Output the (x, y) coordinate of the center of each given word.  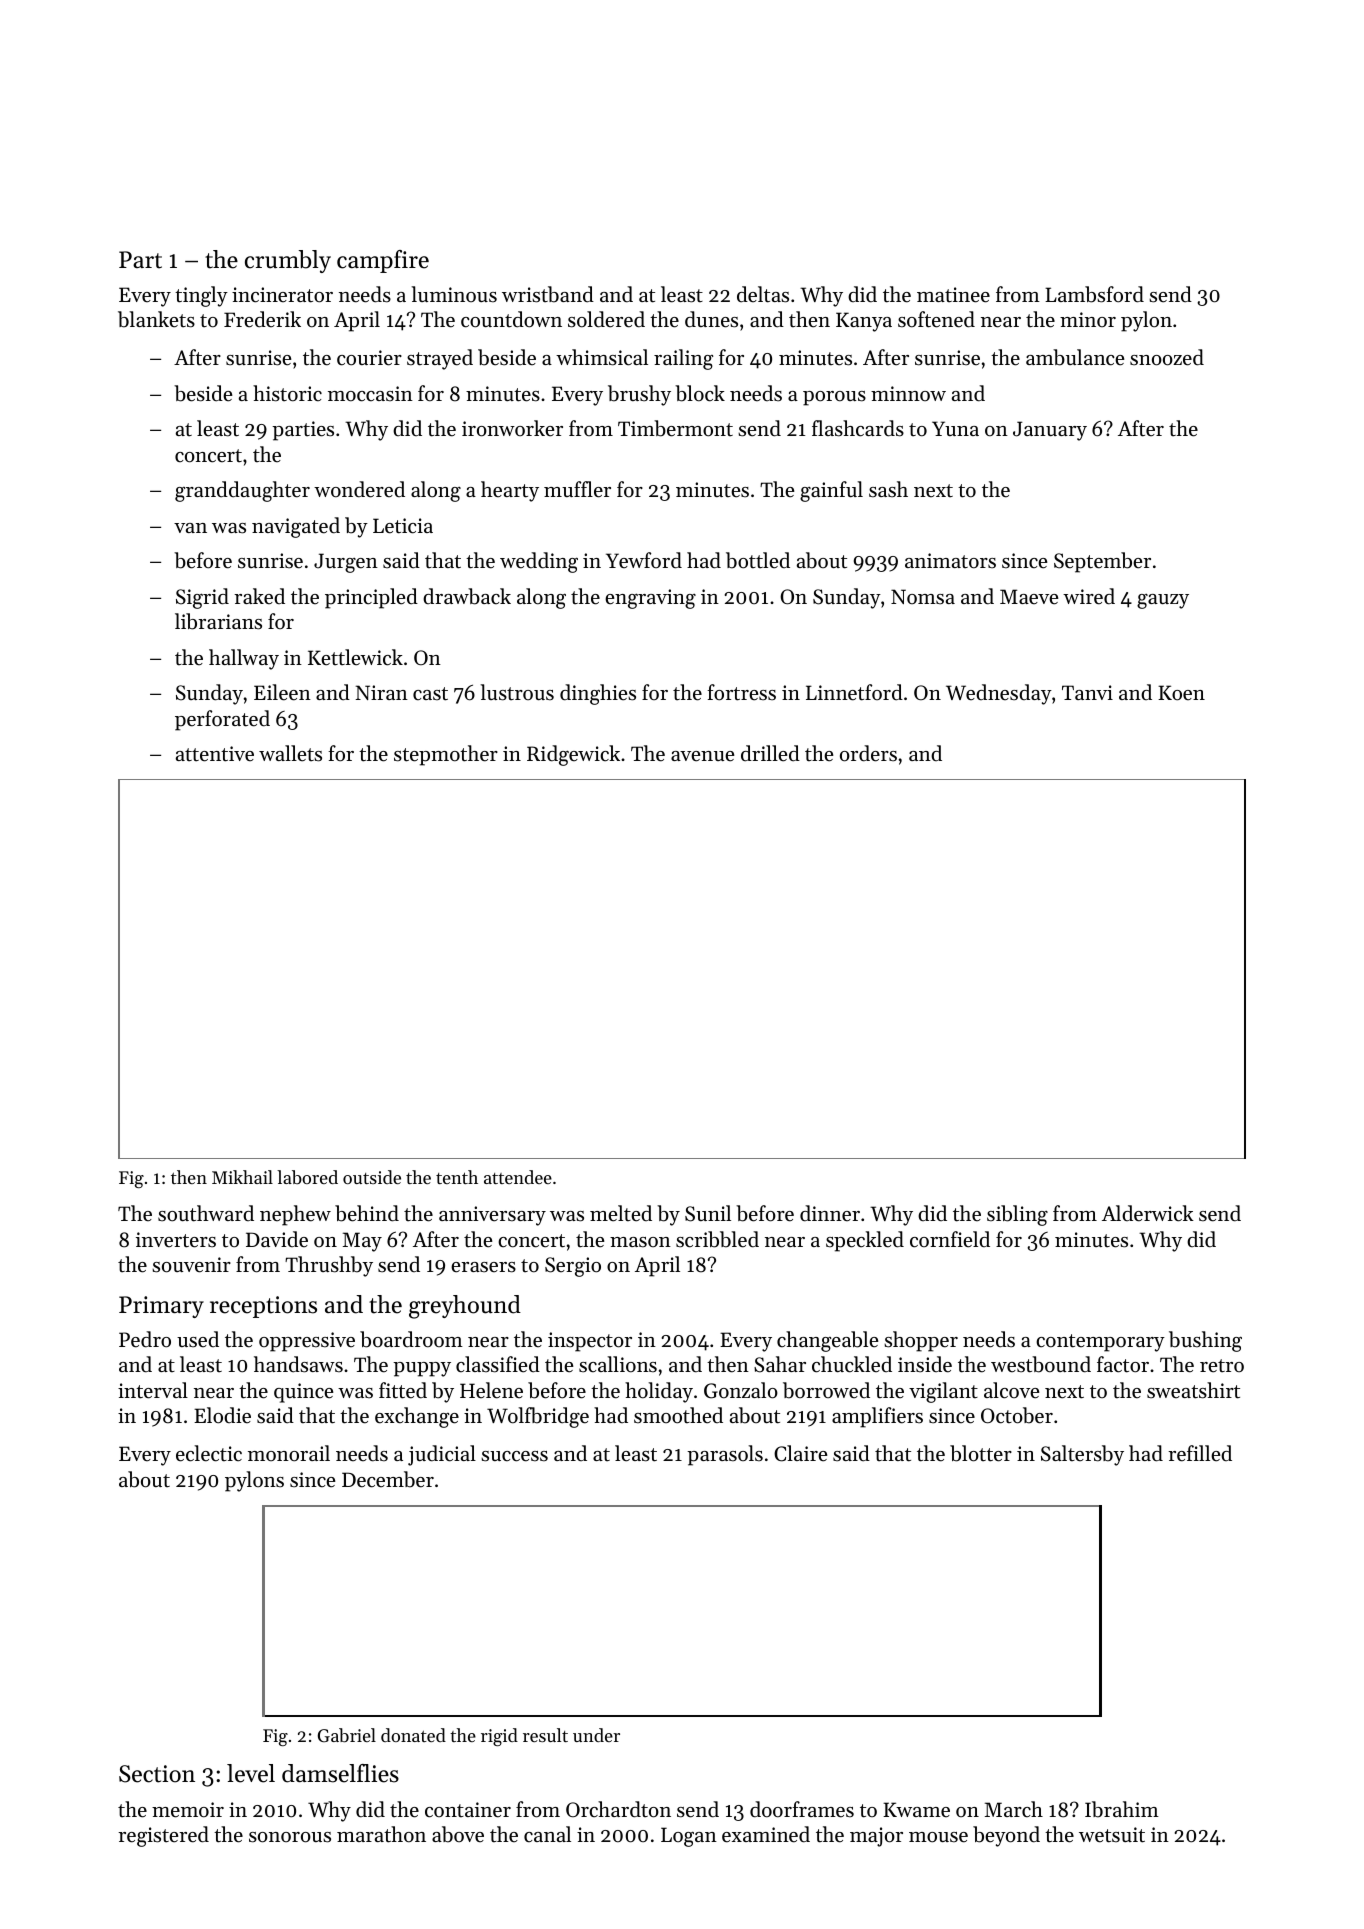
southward (206, 1213)
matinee (953, 295)
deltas (763, 294)
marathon (381, 1834)
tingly (201, 296)
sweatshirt (1193, 1390)
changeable (827, 1341)
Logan (689, 1837)
